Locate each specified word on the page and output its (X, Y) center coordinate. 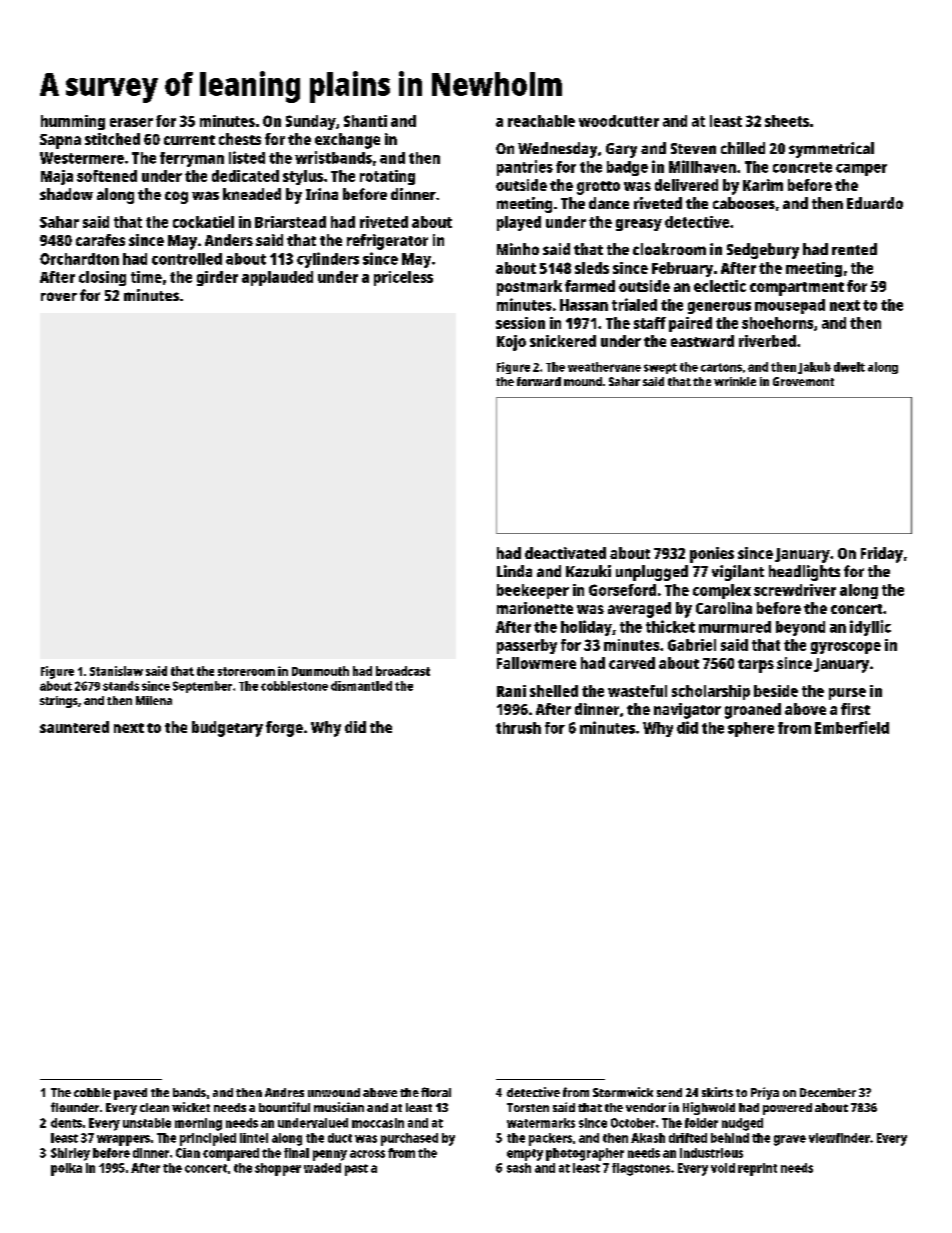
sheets (787, 121)
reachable (541, 121)
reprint (757, 1169)
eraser (131, 122)
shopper (278, 1169)
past (356, 1170)
